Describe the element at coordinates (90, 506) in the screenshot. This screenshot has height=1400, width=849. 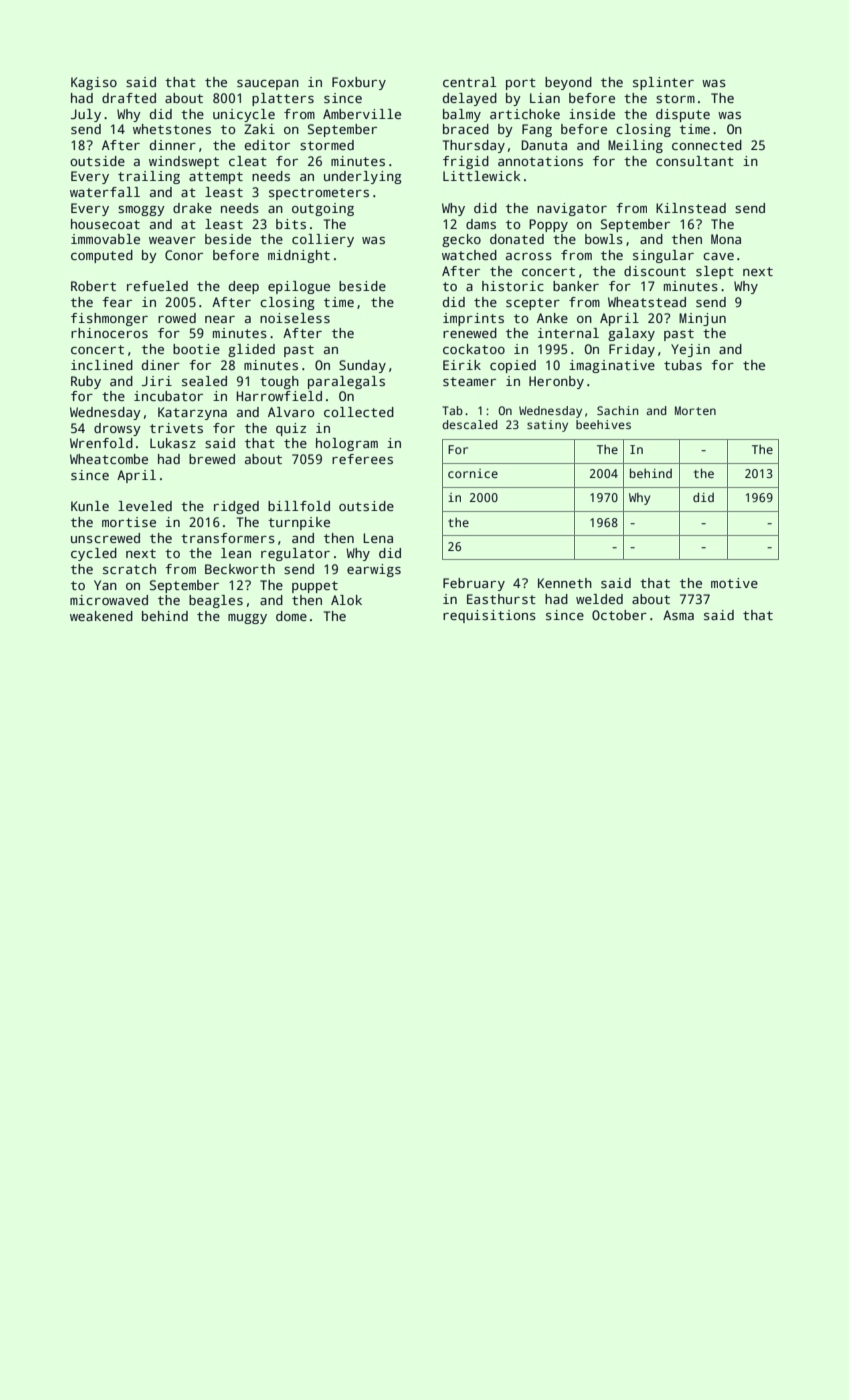
I see `Kunle` at that location.
